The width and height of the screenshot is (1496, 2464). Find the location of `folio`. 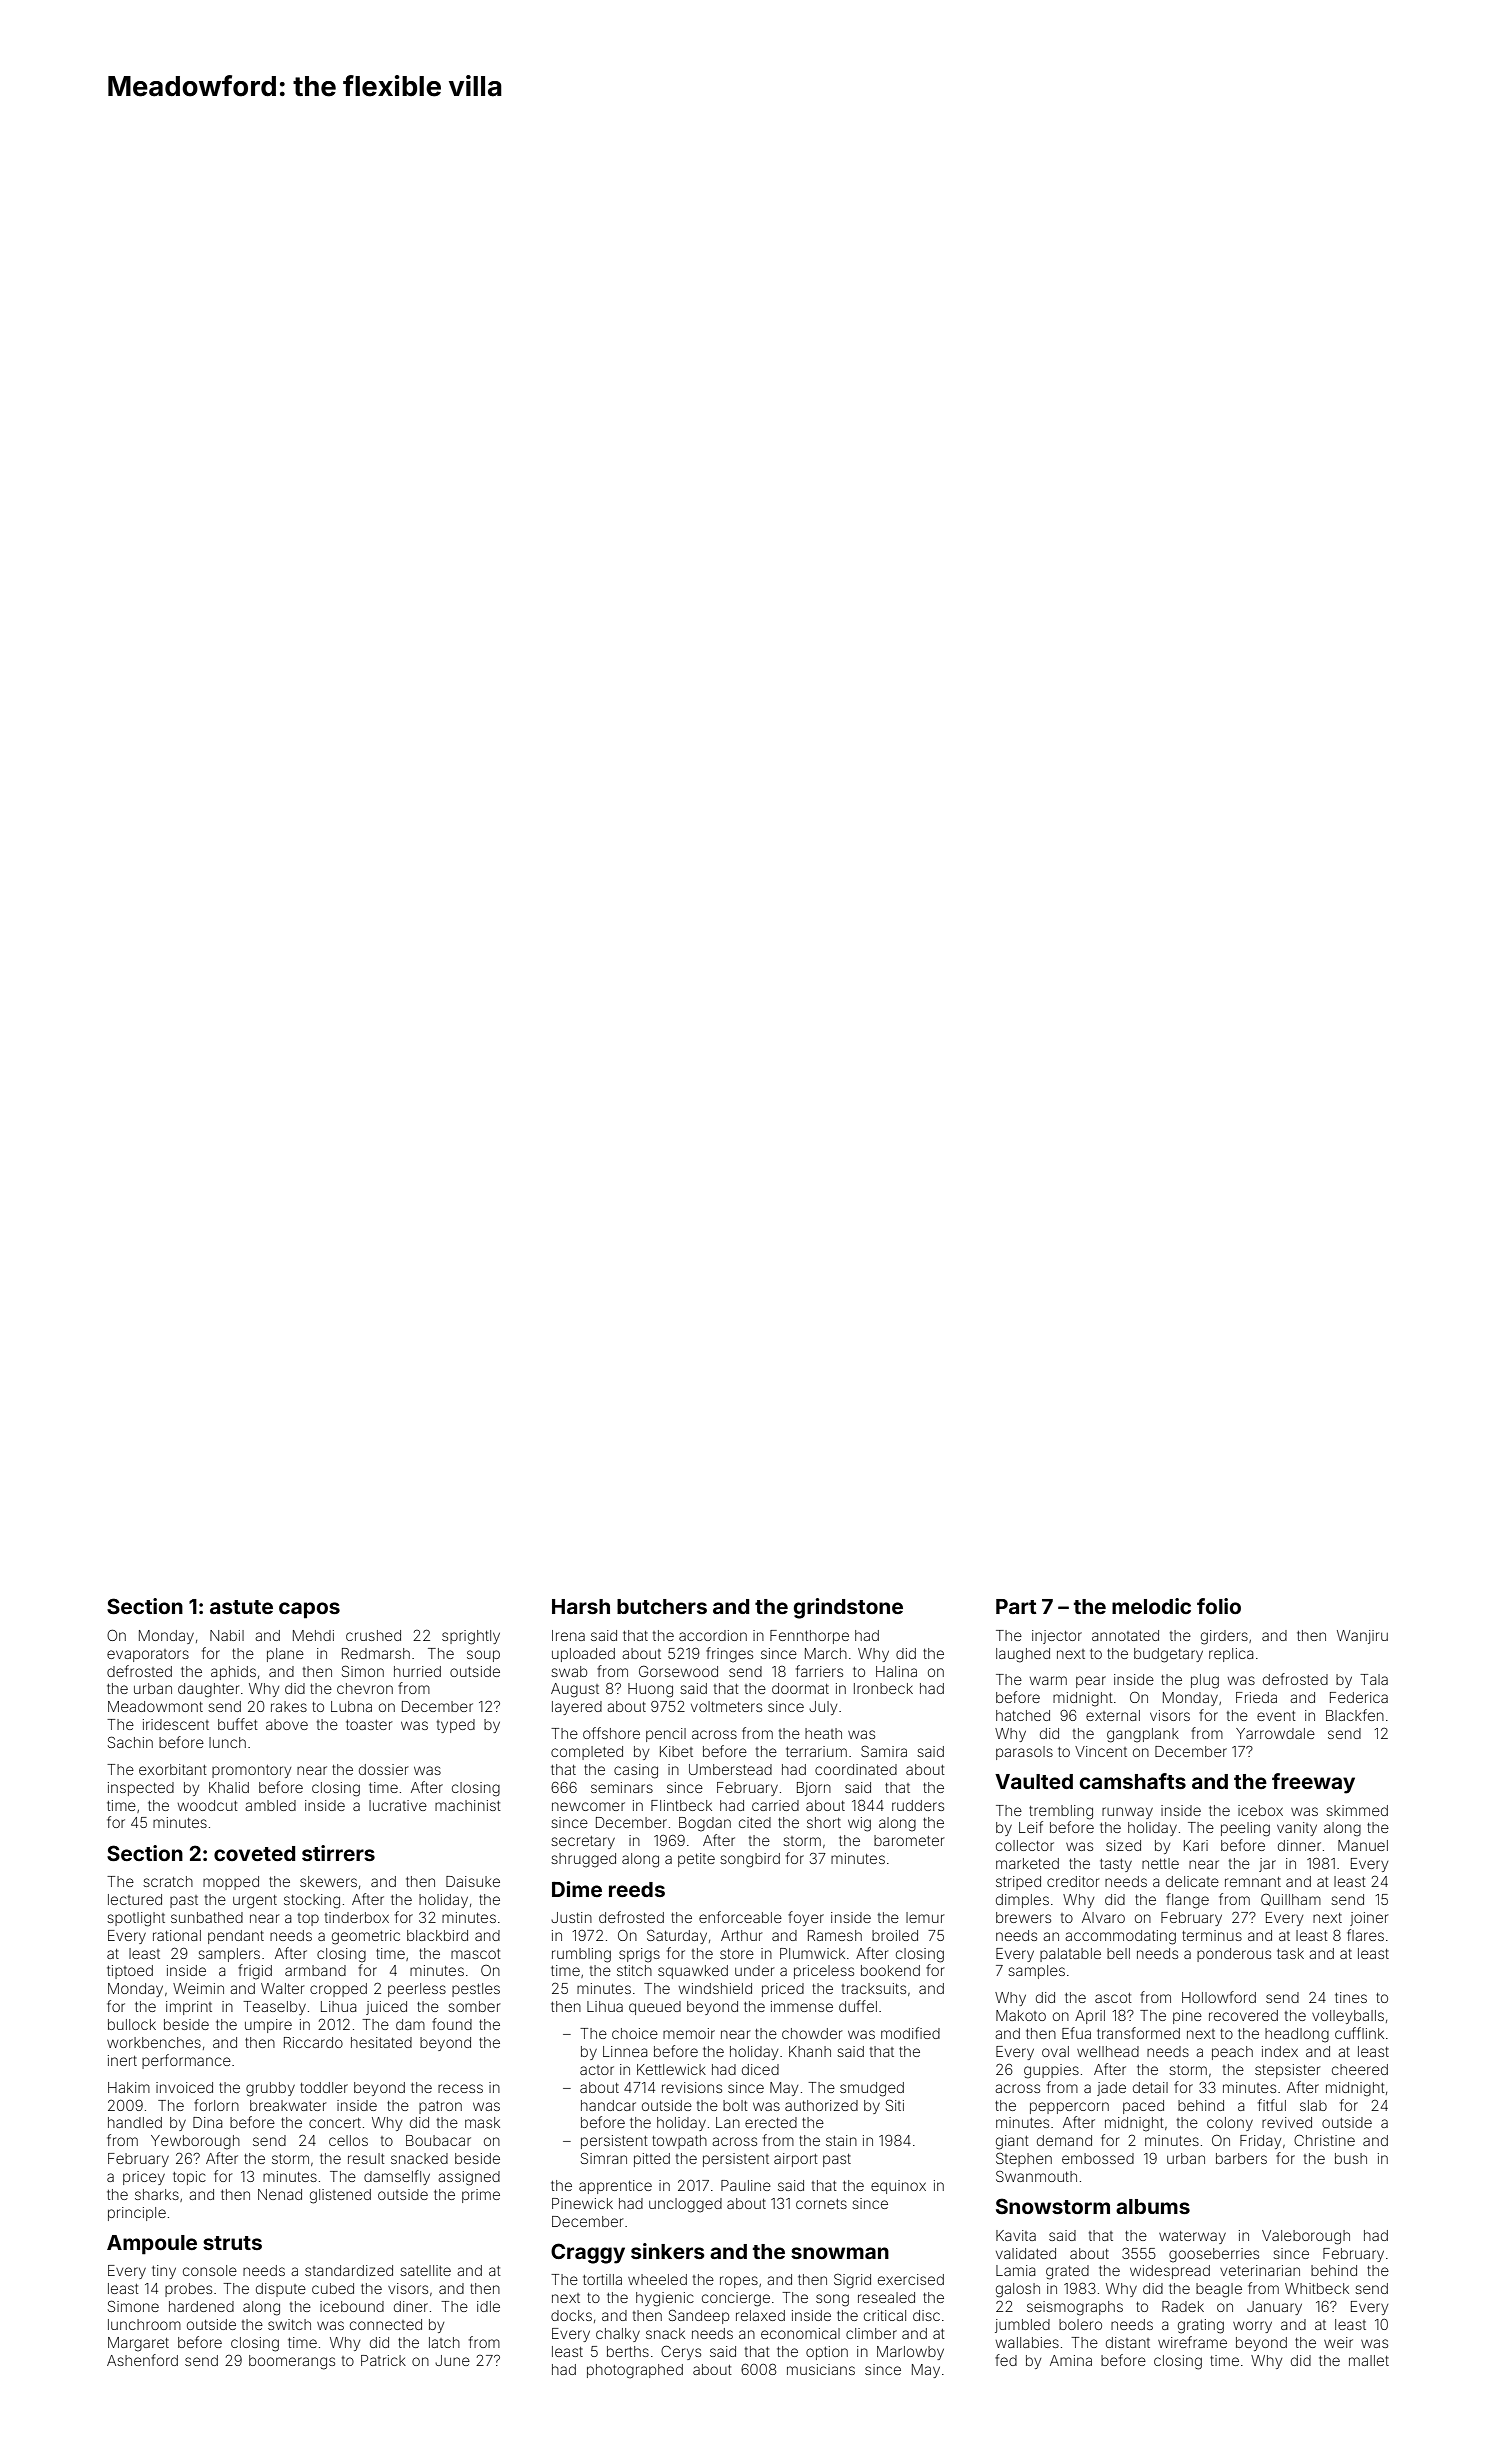

folio is located at coordinates (1219, 1606).
